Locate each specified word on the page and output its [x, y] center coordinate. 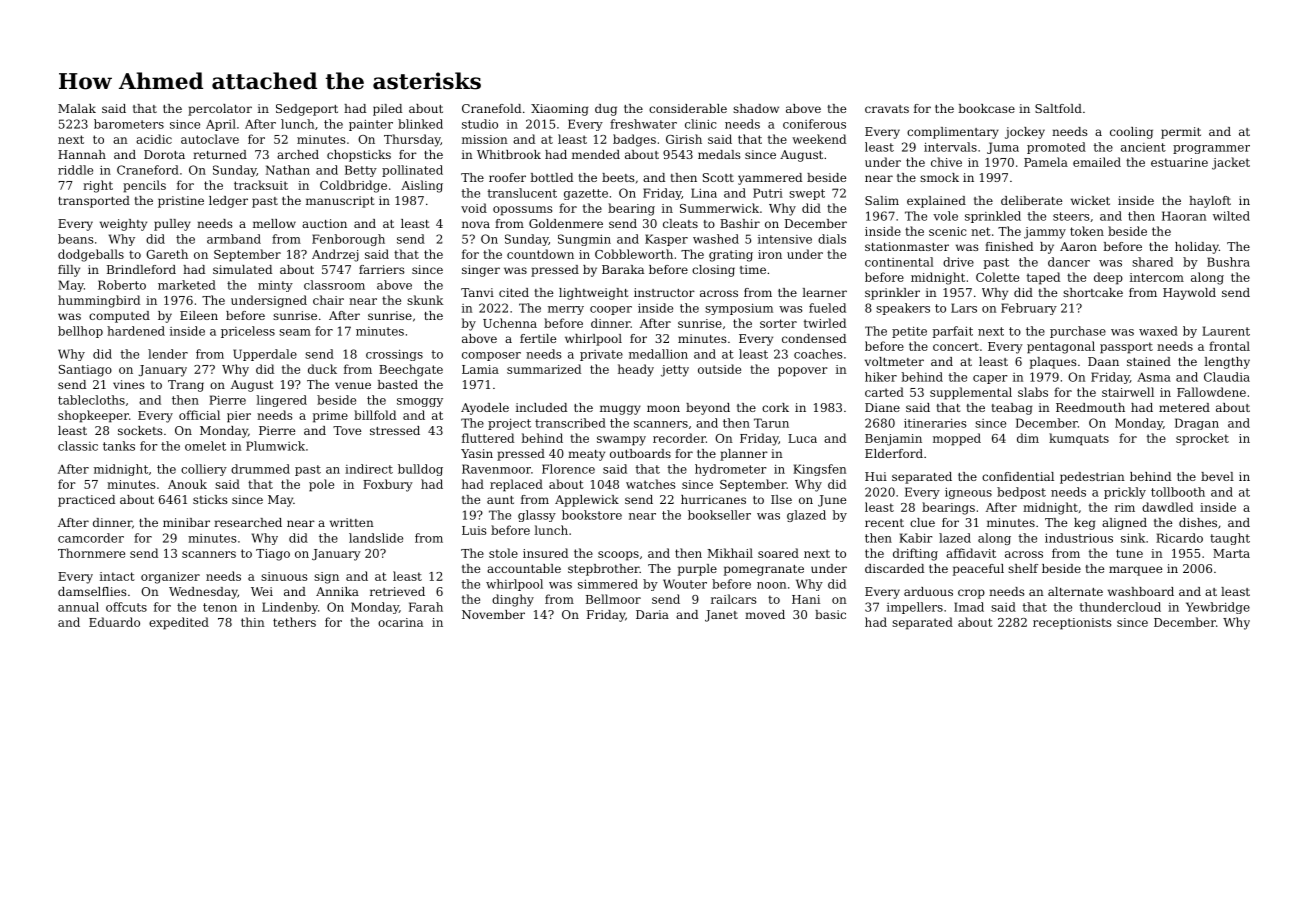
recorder [679, 438]
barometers [129, 124]
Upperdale [265, 355]
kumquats [1079, 439]
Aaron [1078, 246]
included [541, 407]
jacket [1231, 163]
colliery [204, 470]
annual [78, 607]
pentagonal [1061, 347]
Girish [684, 139]
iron [770, 254]
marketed [187, 285]
